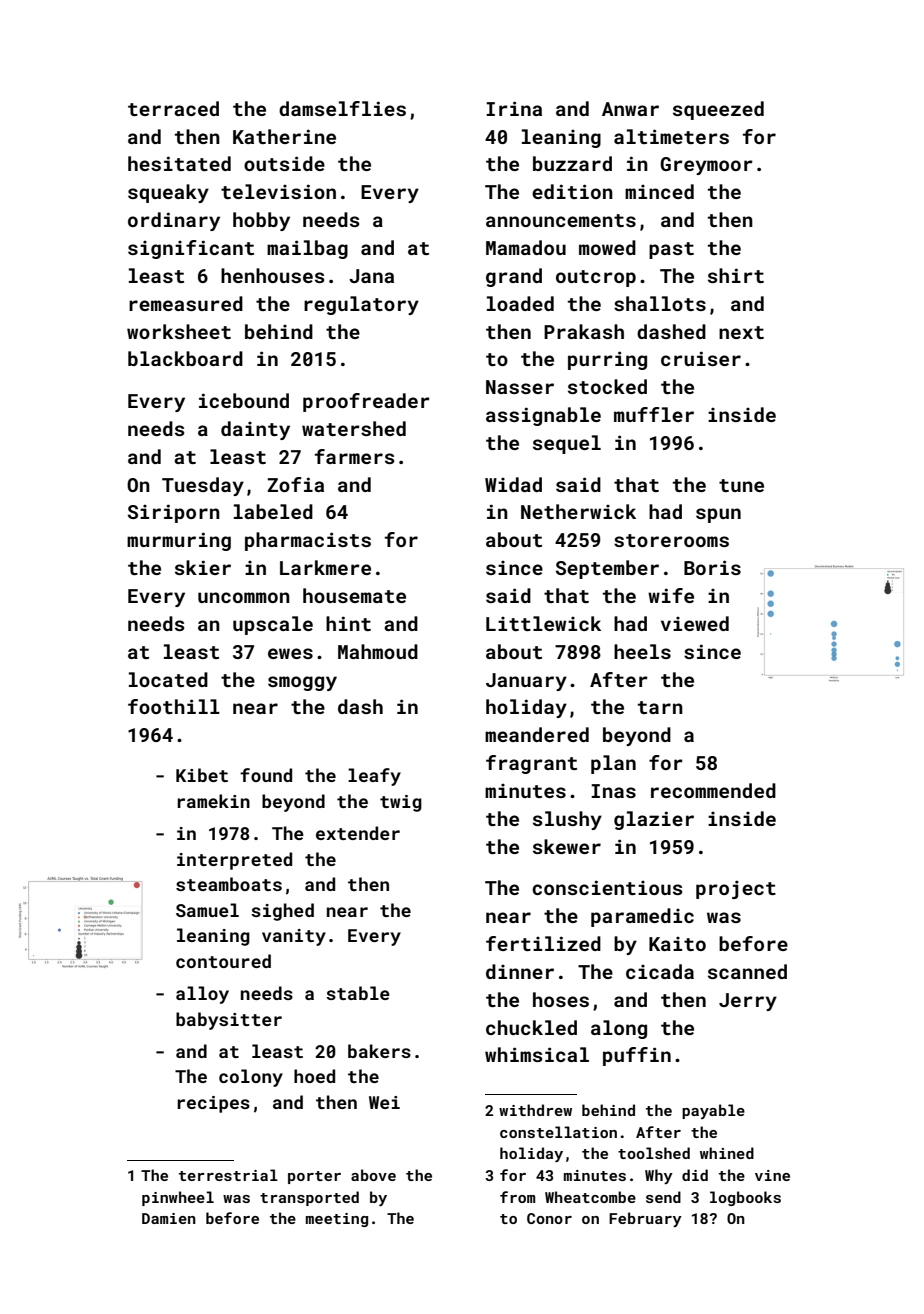 This screenshot has width=924, height=1314. I want to click on squeezed, so click(718, 110).
